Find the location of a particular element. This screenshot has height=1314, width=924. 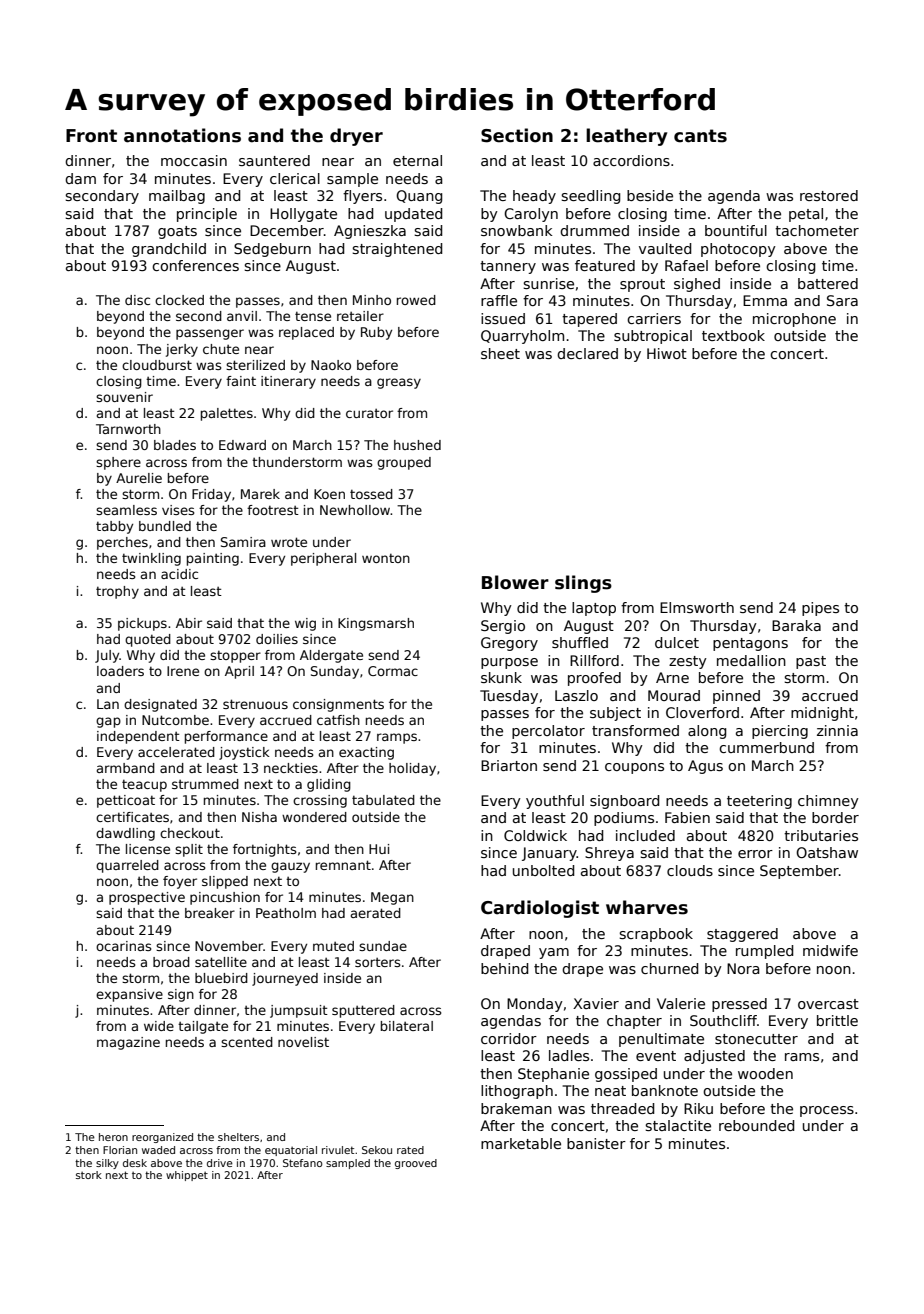

sheet is located at coordinates (500, 353).
